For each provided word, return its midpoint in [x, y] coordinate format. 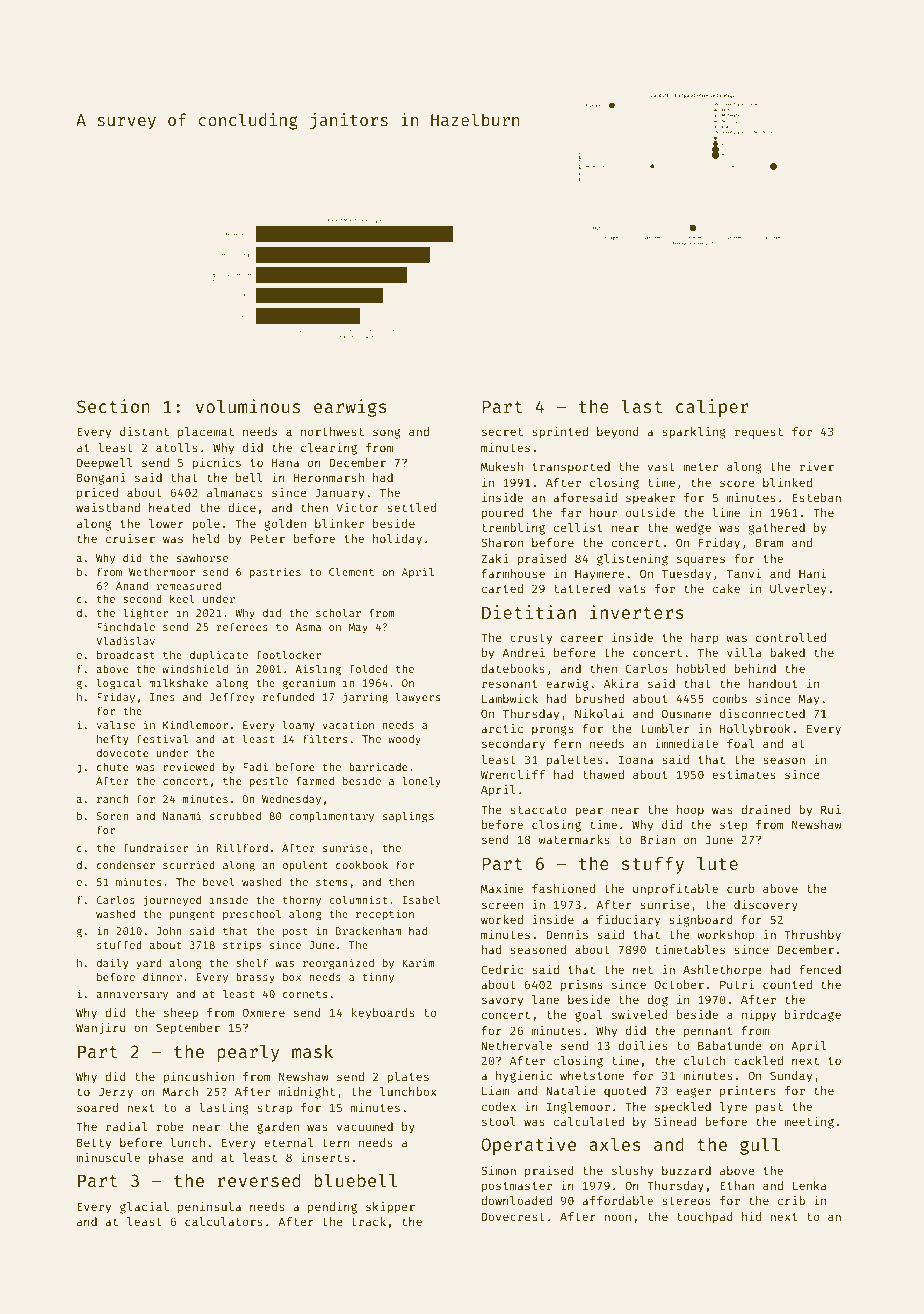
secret [502, 432]
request [759, 433]
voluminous [248, 406]
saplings [408, 817]
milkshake [178, 682]
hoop [690, 811]
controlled [791, 637]
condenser [126, 865]
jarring [365, 698]
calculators [224, 1221]
